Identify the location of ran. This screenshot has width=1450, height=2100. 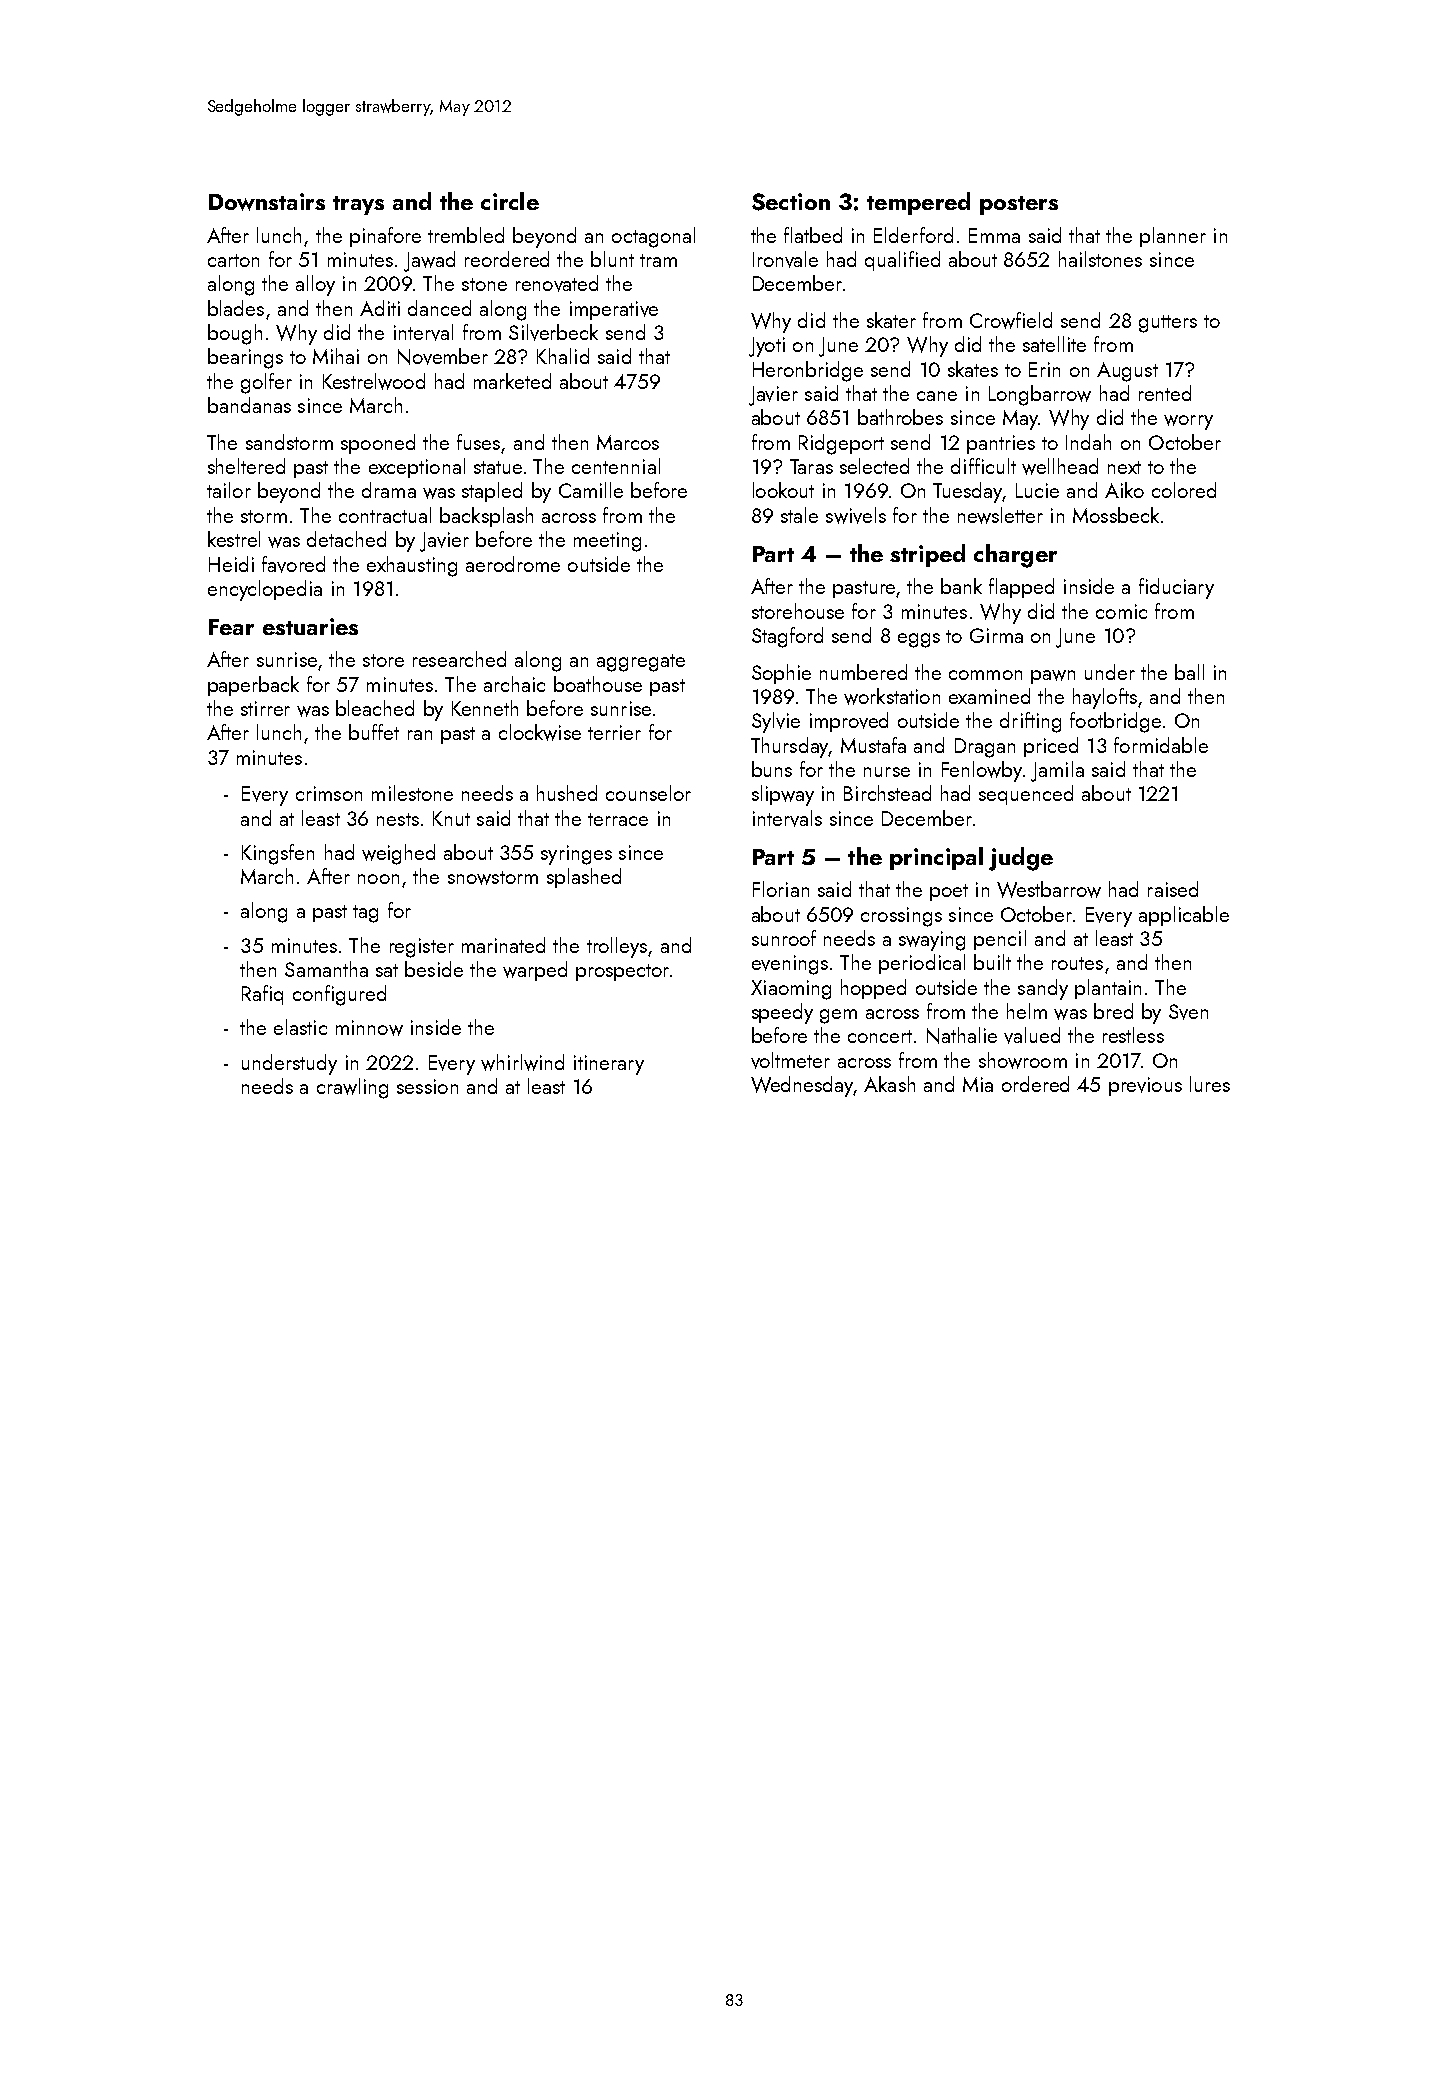
(420, 735).
